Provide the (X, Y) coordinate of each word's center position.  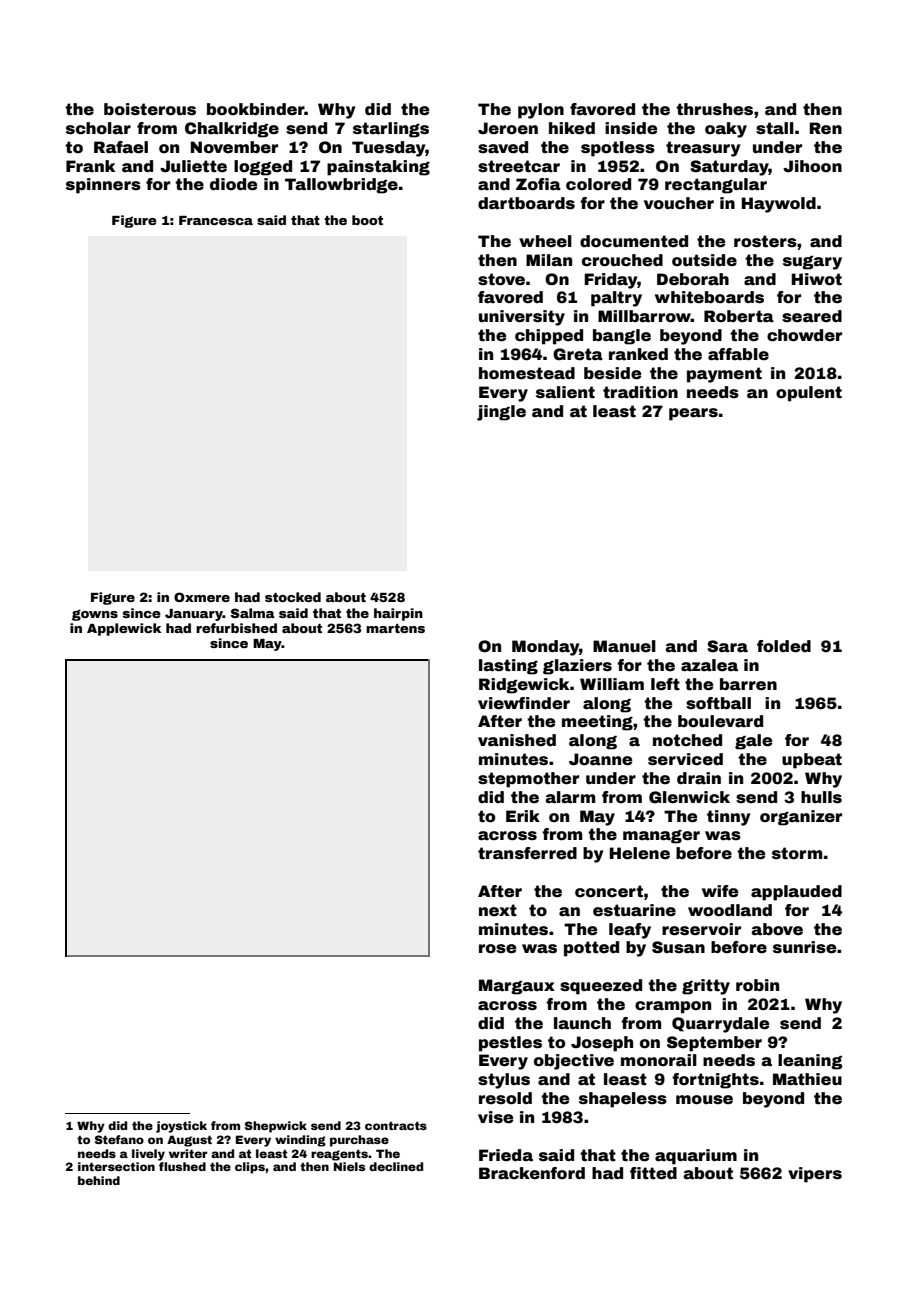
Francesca (216, 220)
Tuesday (389, 149)
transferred (527, 853)
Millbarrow (644, 316)
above (777, 929)
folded (784, 646)
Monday (545, 648)
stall (775, 128)
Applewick (124, 629)
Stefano (119, 1139)
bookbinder (256, 109)
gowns (95, 615)
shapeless (623, 1100)
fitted (653, 1173)
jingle (501, 413)
